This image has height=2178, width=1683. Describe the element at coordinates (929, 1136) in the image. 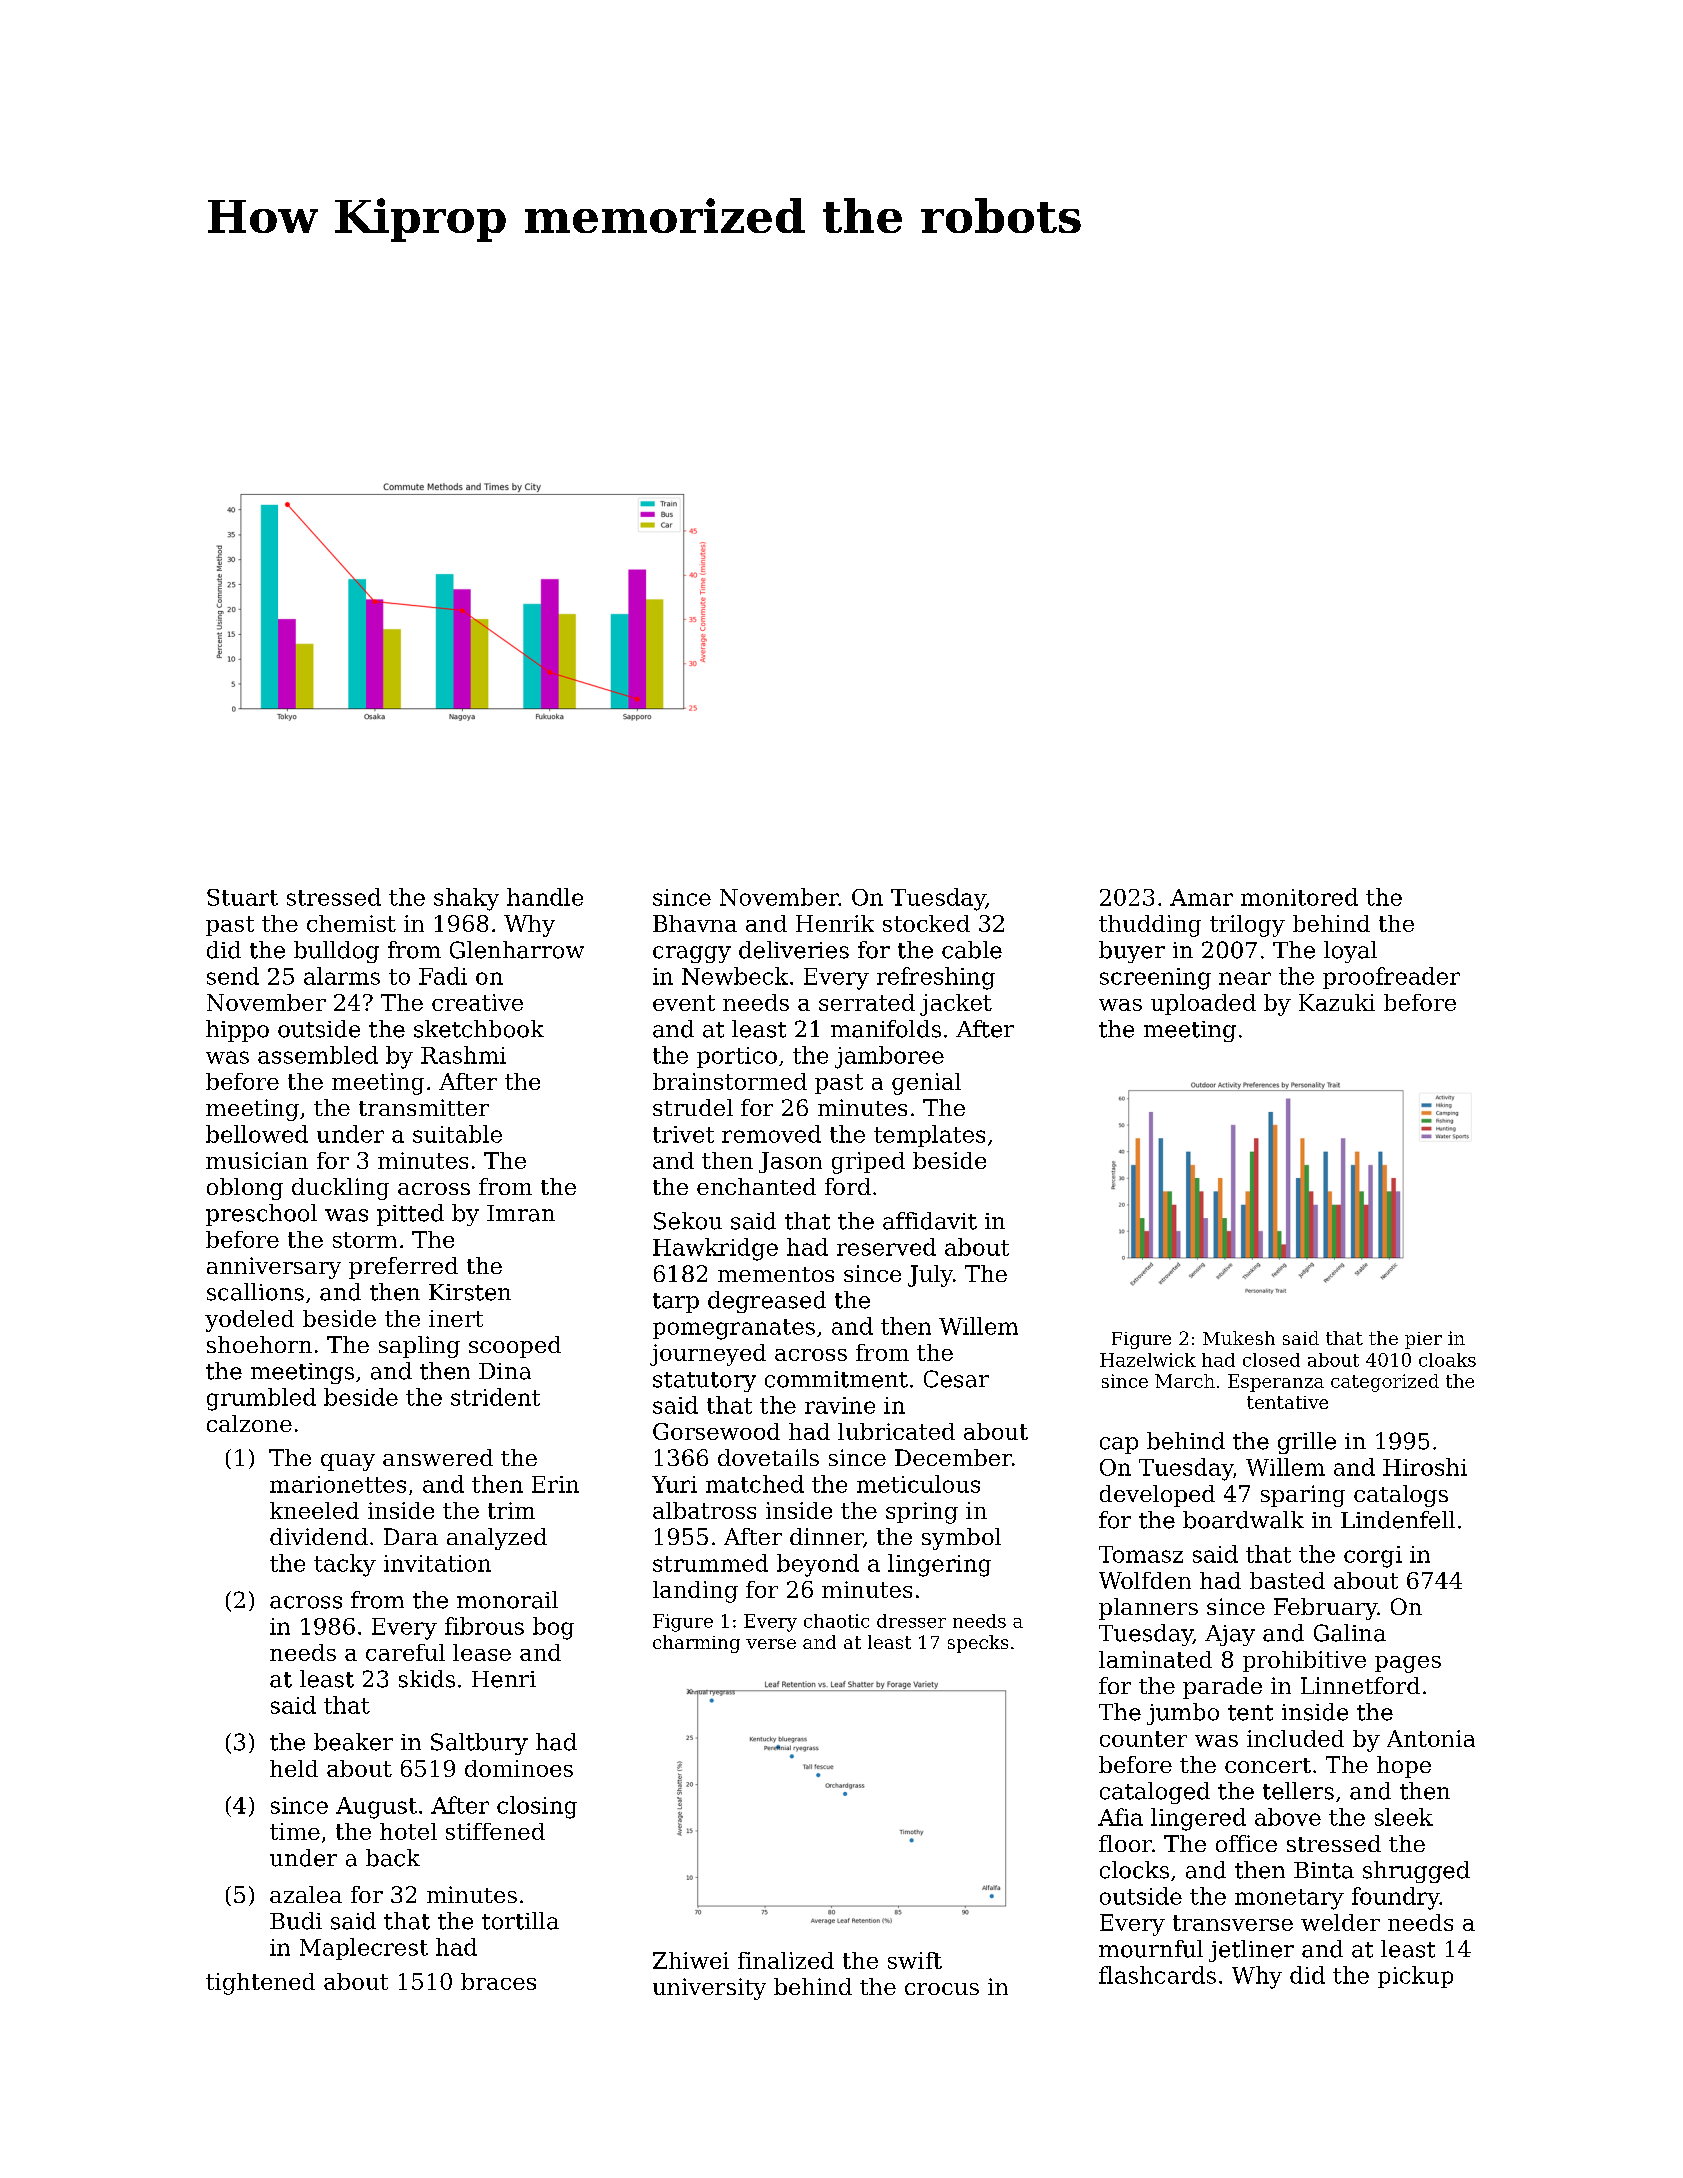

I see `templates` at that location.
